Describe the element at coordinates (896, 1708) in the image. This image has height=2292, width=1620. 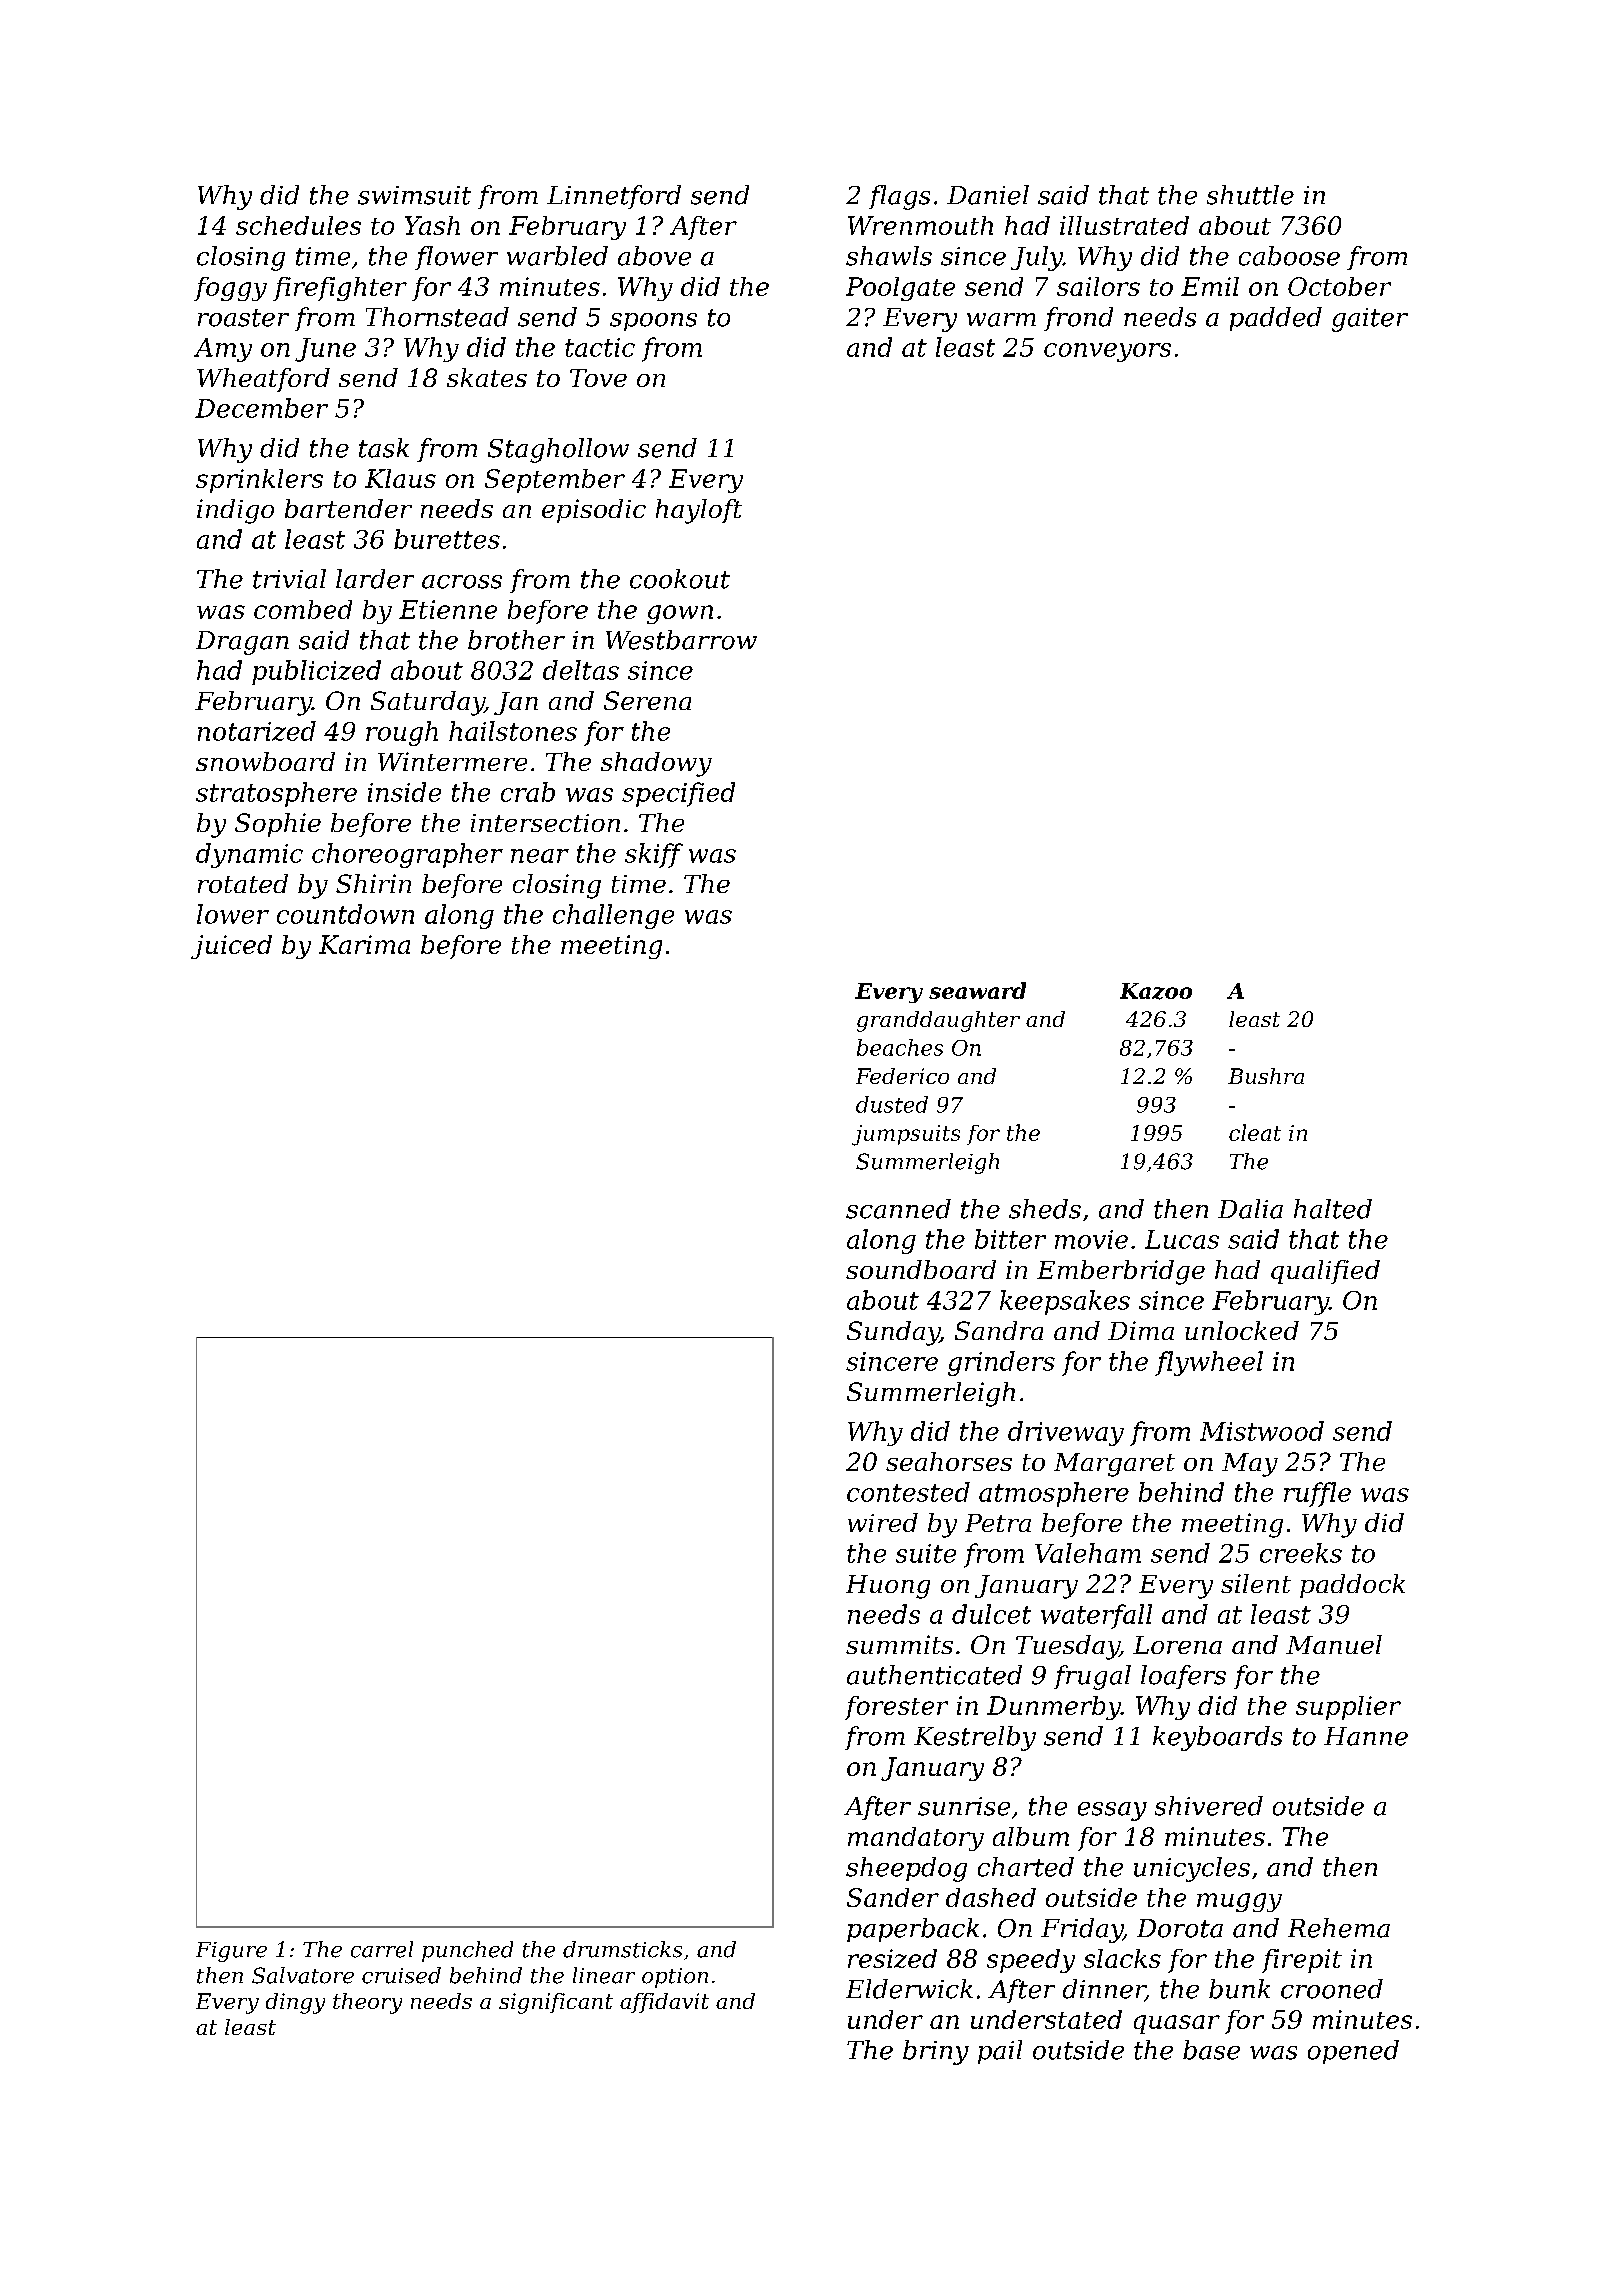
I see `forester` at that location.
